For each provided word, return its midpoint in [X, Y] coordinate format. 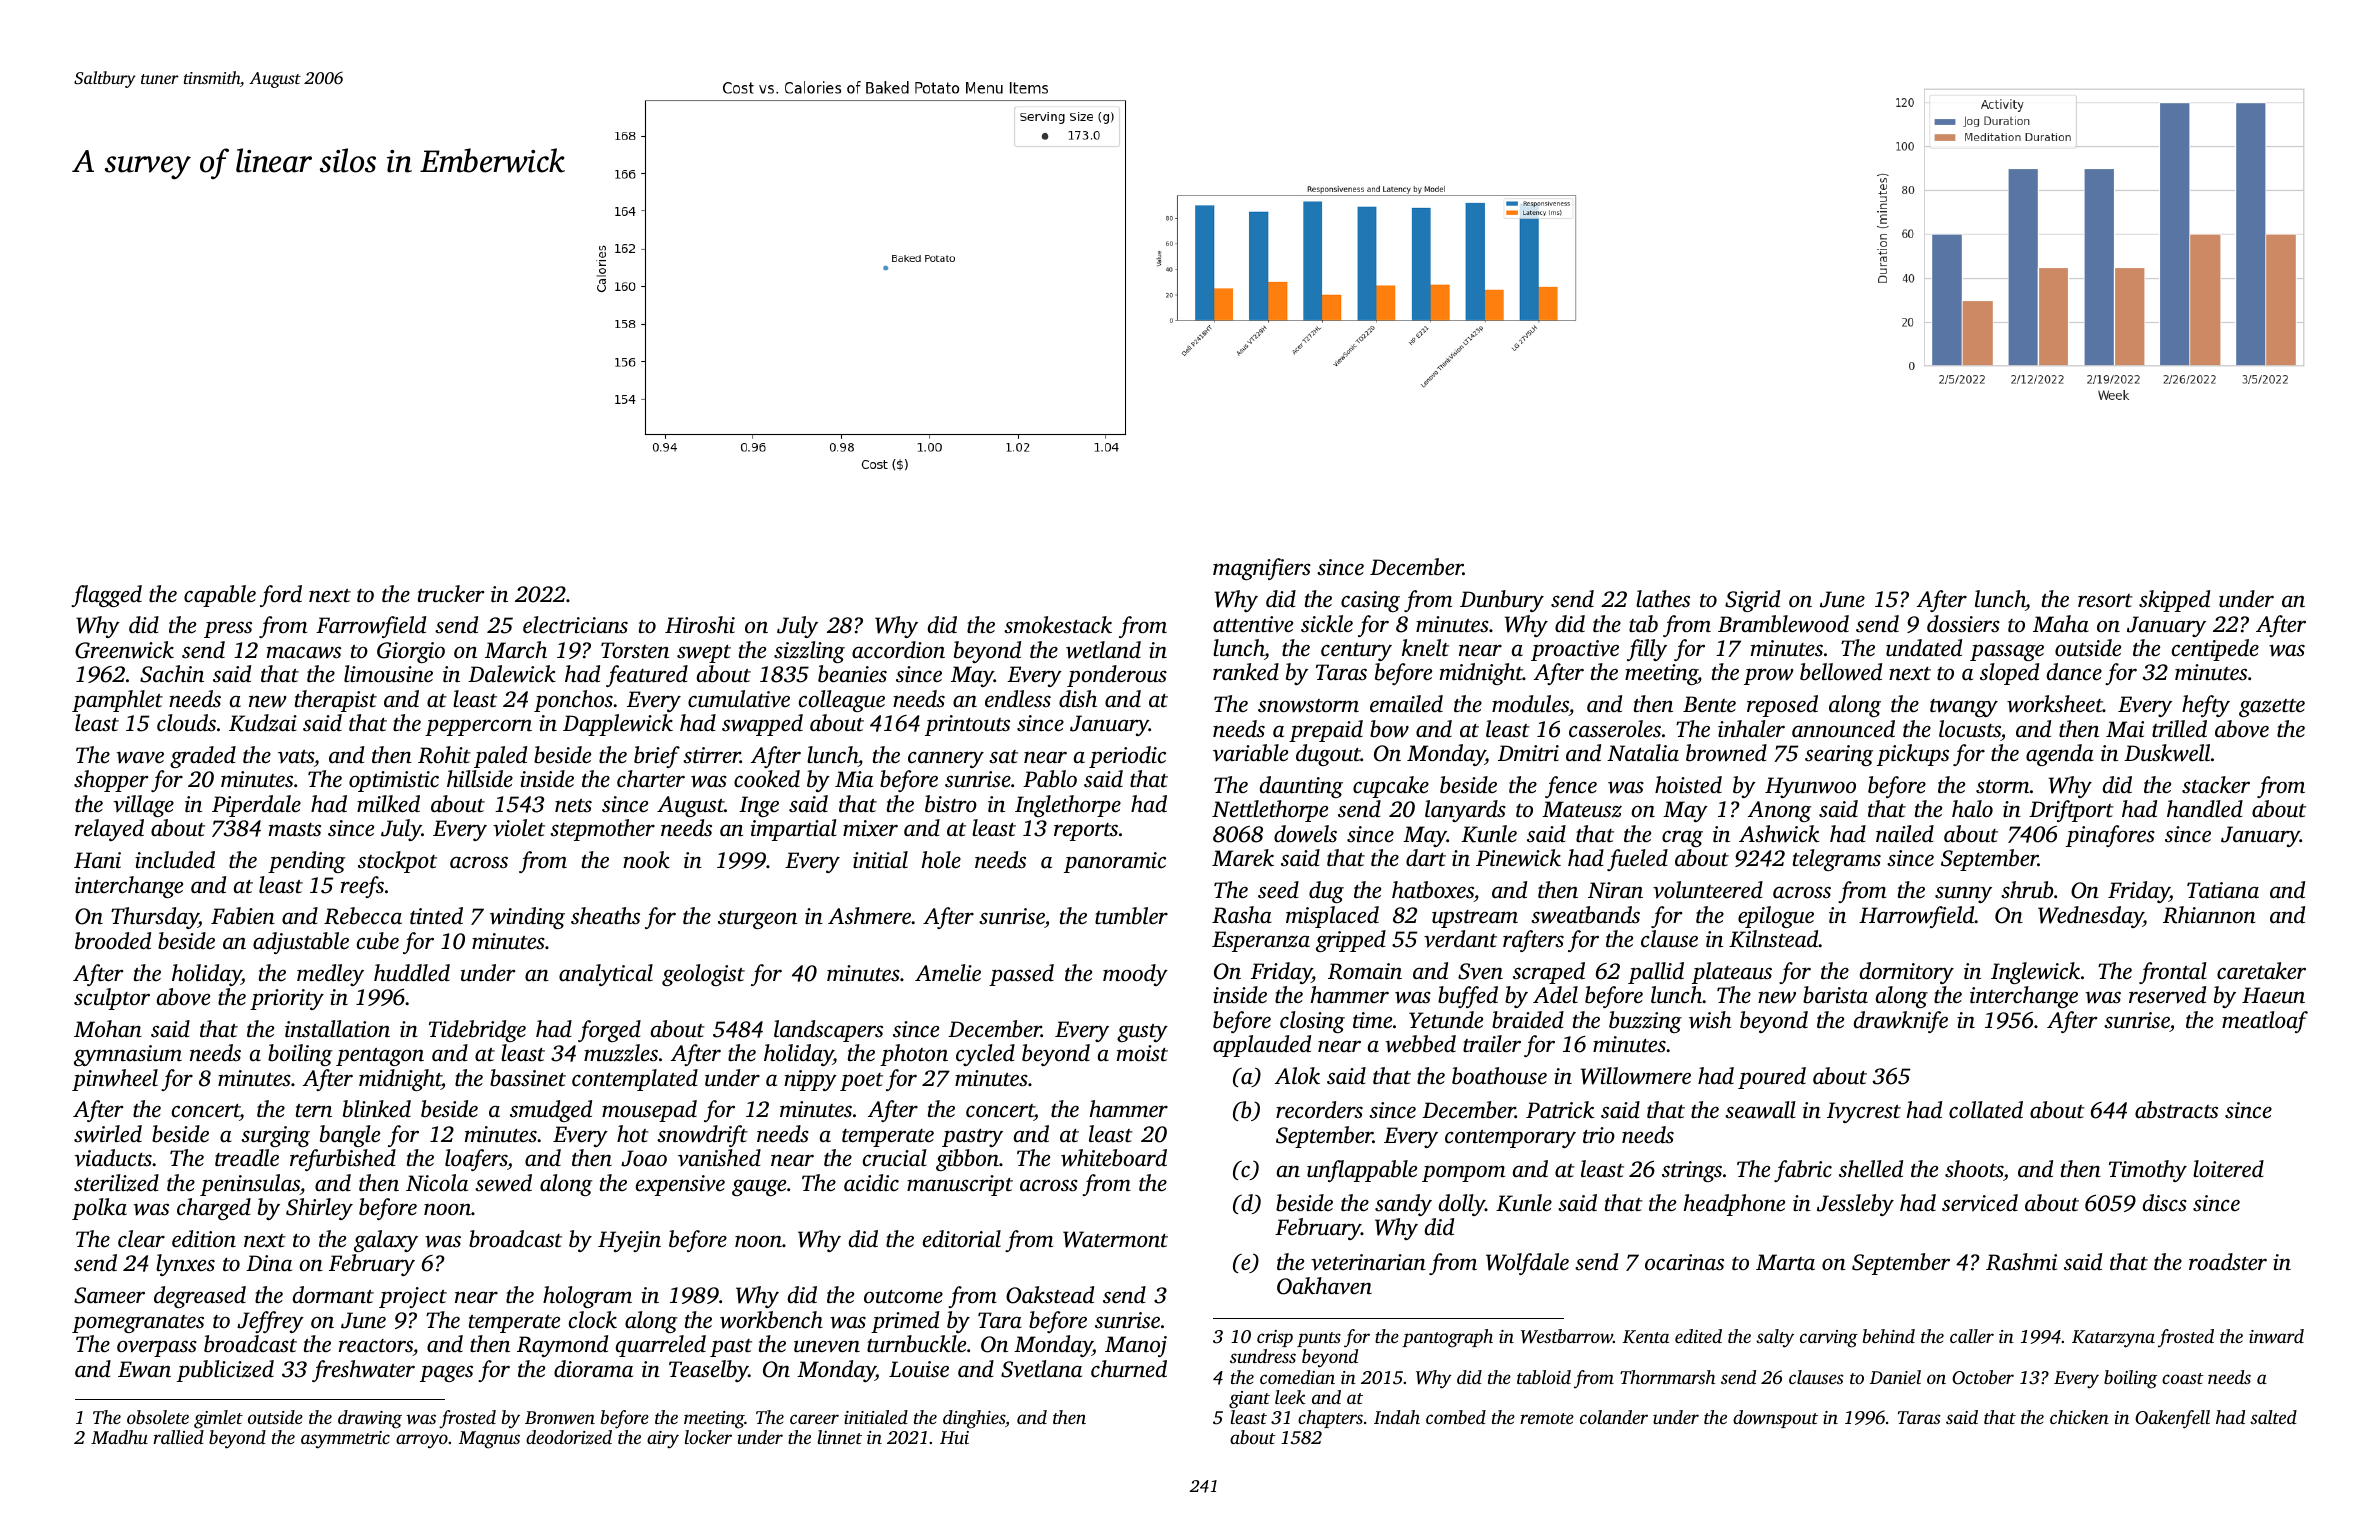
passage [2007, 652]
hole [941, 860]
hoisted [1688, 785]
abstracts [2176, 1110]
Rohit [444, 755]
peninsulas [250, 1185]
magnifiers [1262, 569]
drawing [370, 1419]
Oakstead [1050, 1295]
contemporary [1510, 1139]
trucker [451, 594]
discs [2165, 1203]
